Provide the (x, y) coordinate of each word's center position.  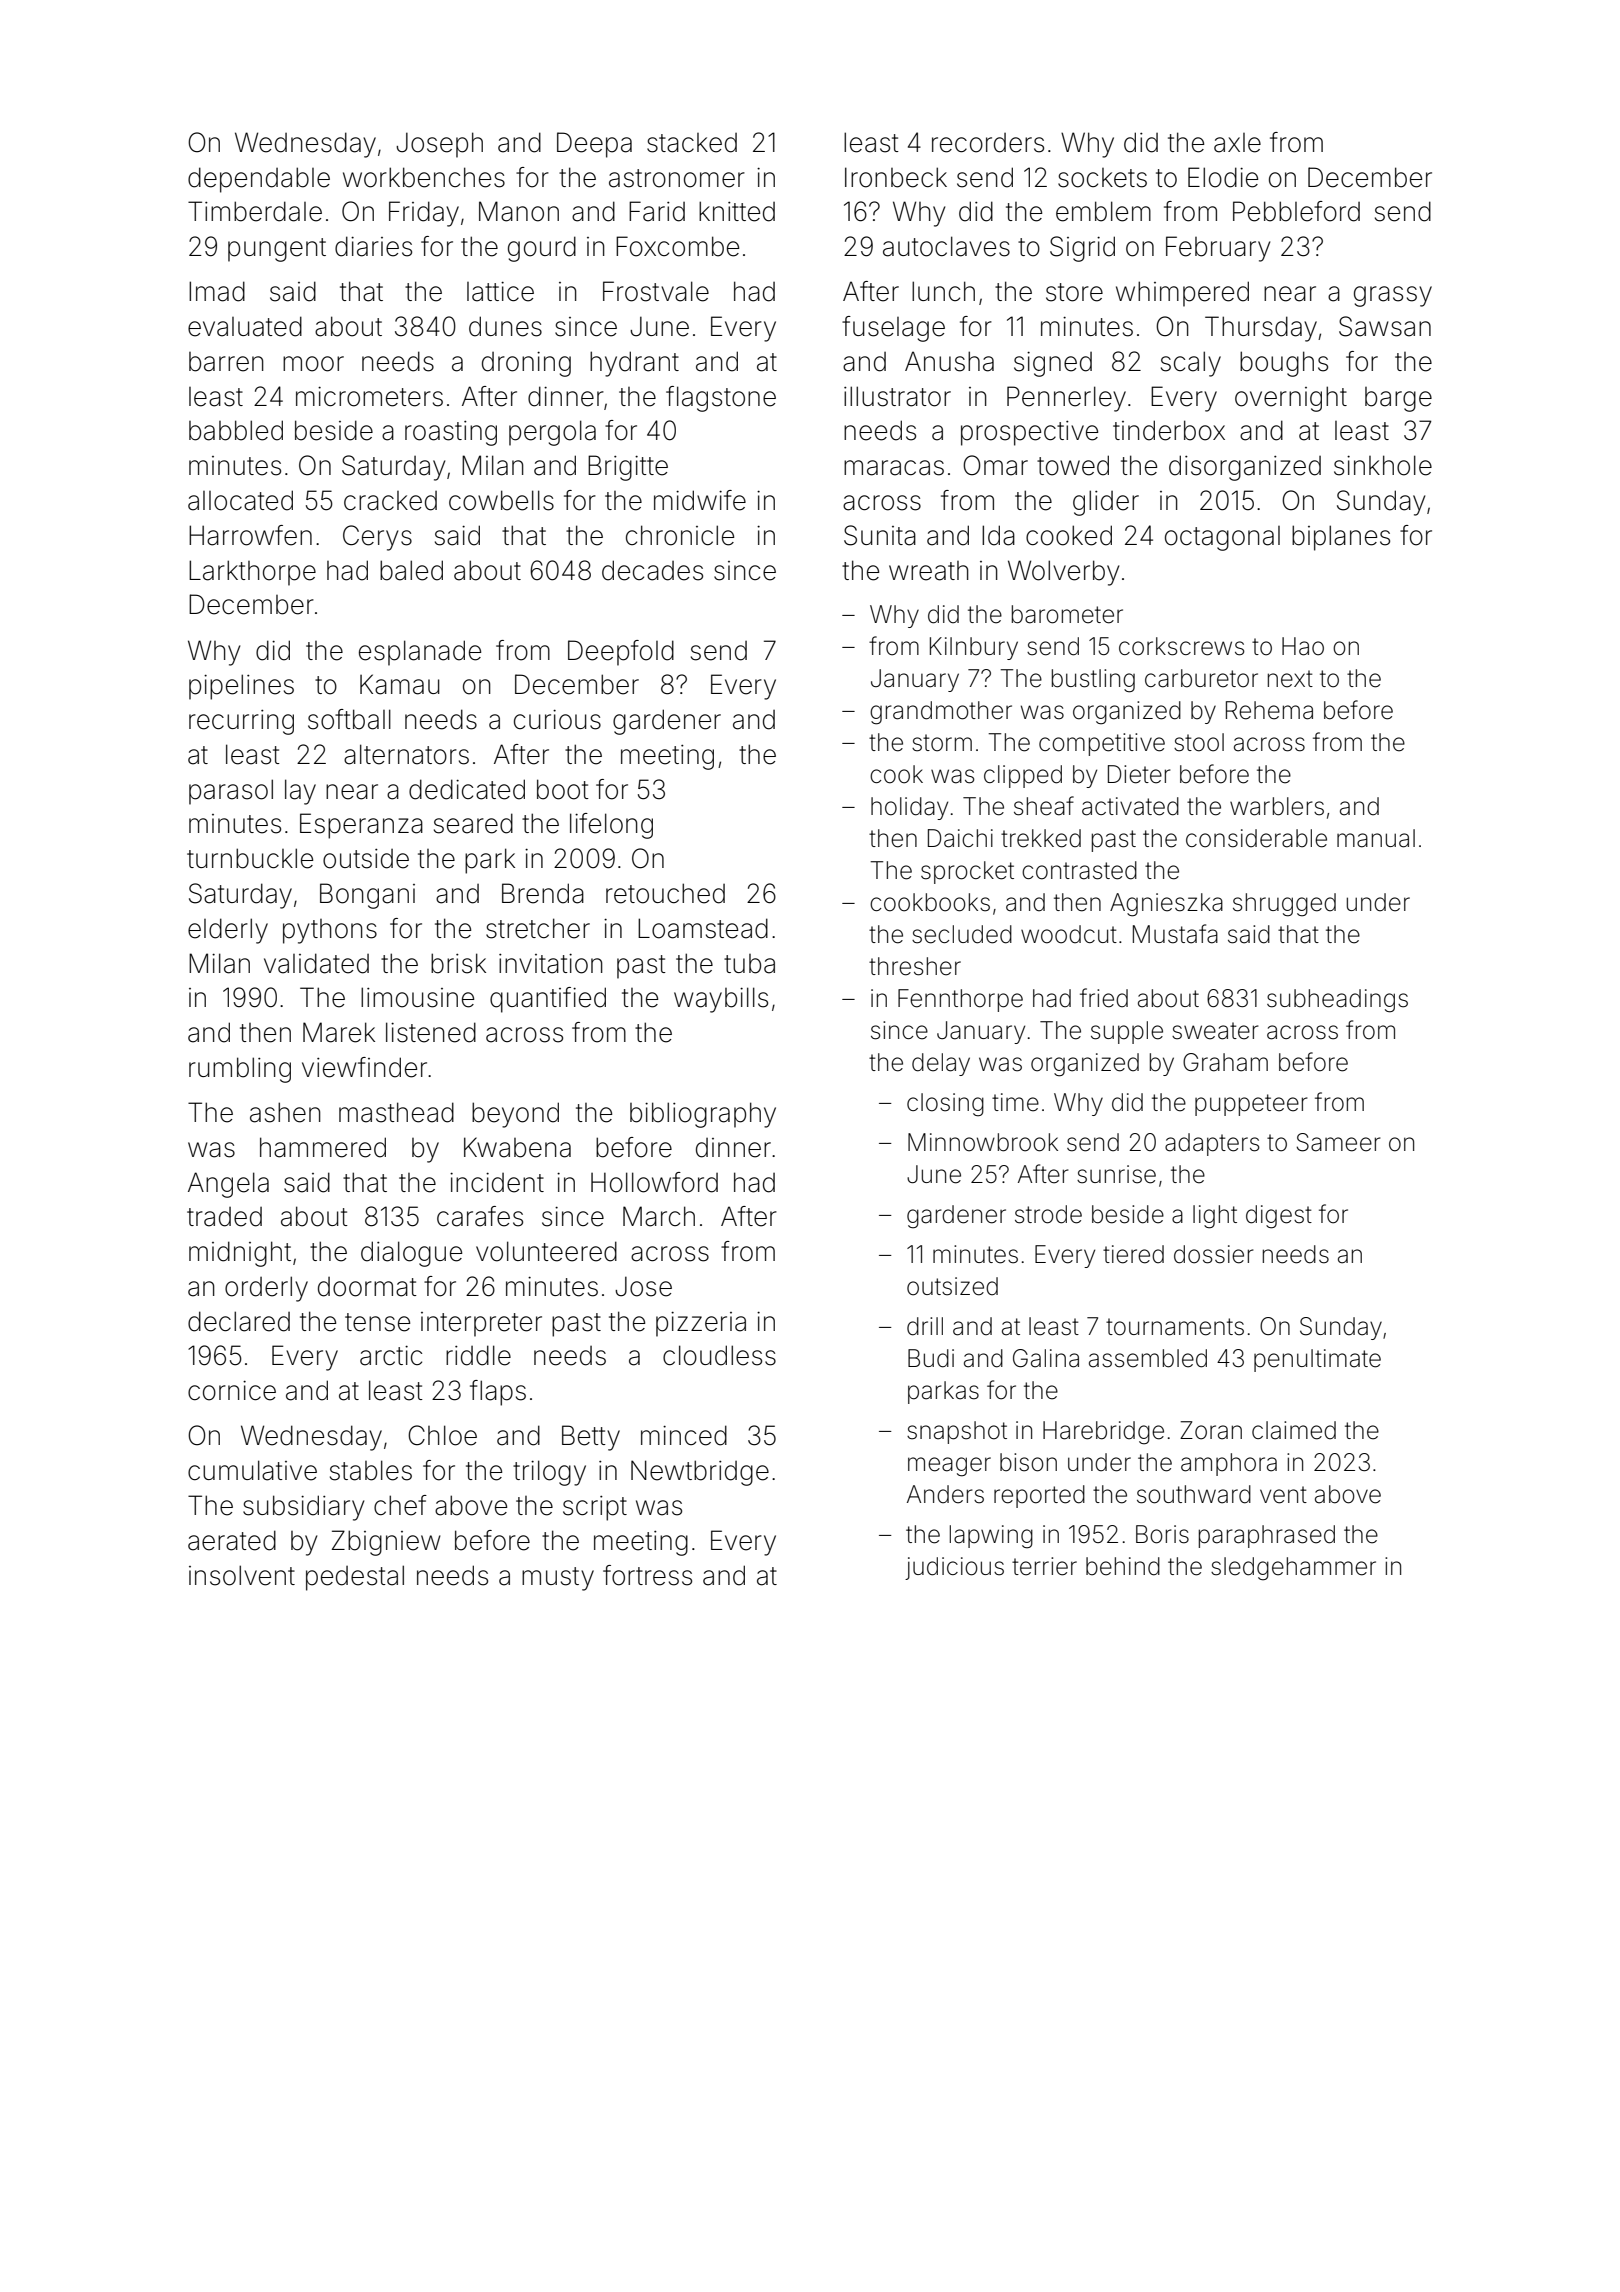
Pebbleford (1296, 211)
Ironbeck (896, 177)
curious (557, 720)
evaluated (245, 326)
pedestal (355, 1578)
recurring (241, 722)
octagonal (1222, 538)
